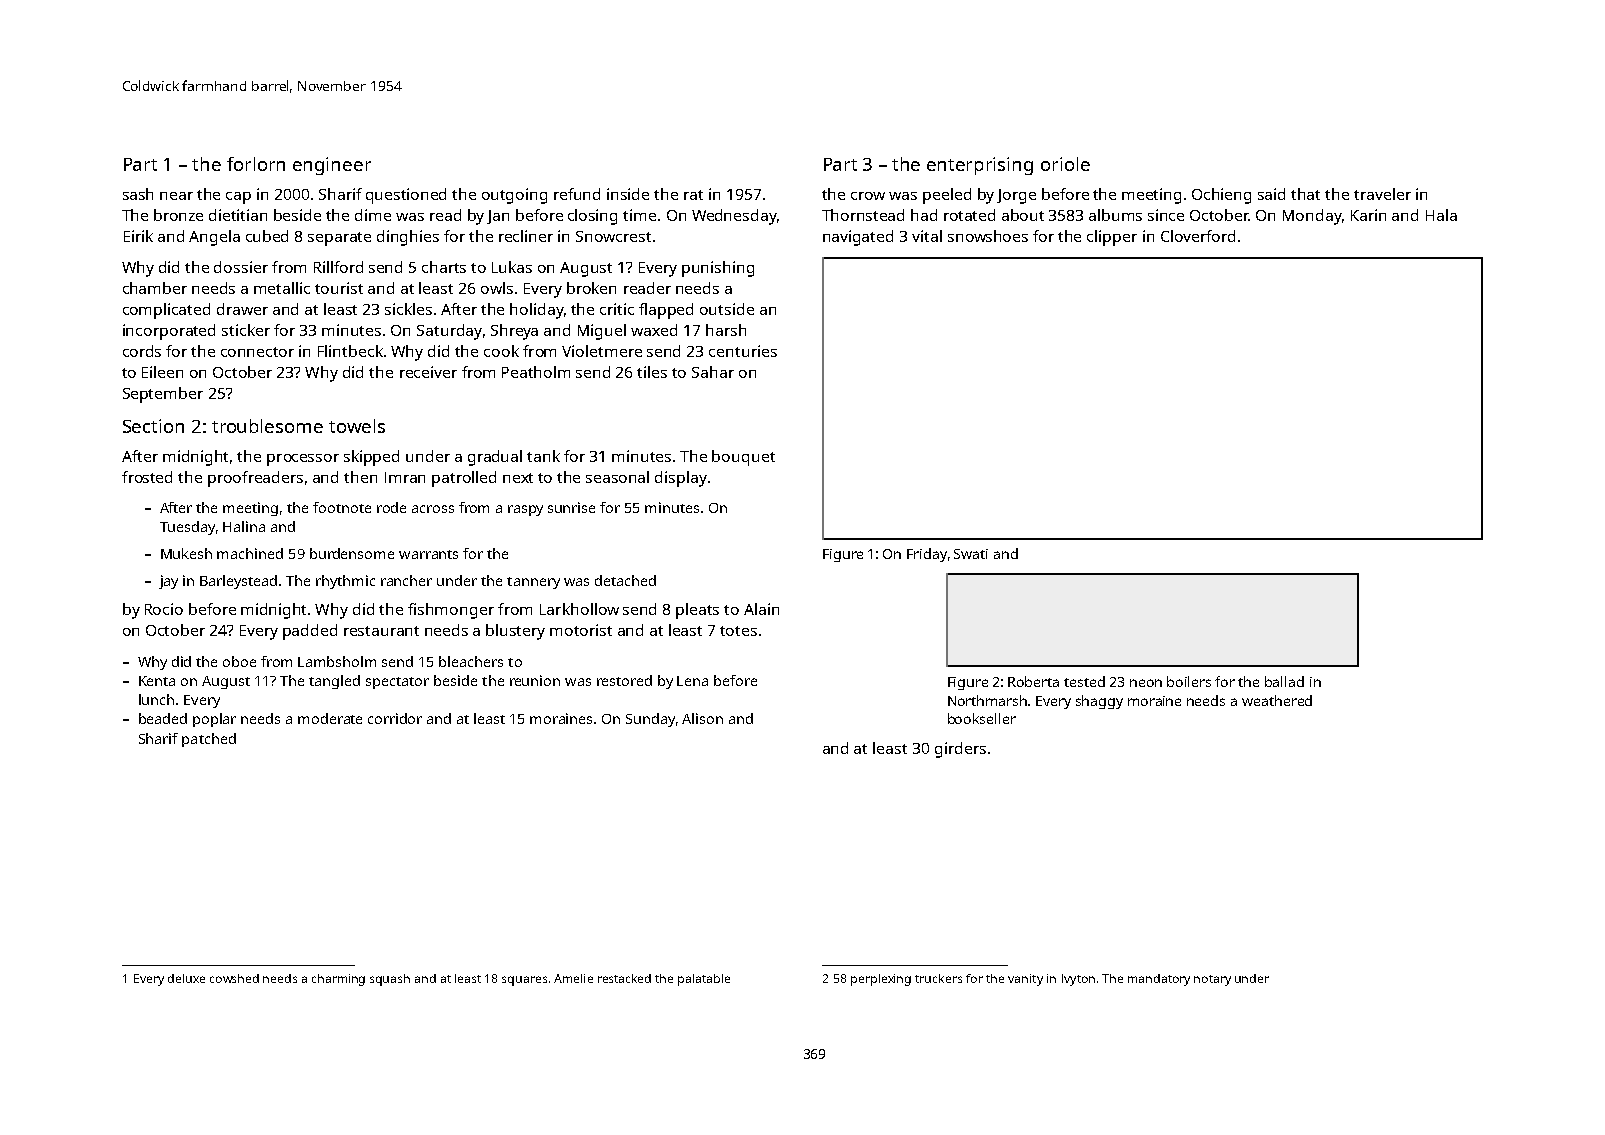 This document has height=1135, width=1605. I want to click on palatable, so click(704, 980).
